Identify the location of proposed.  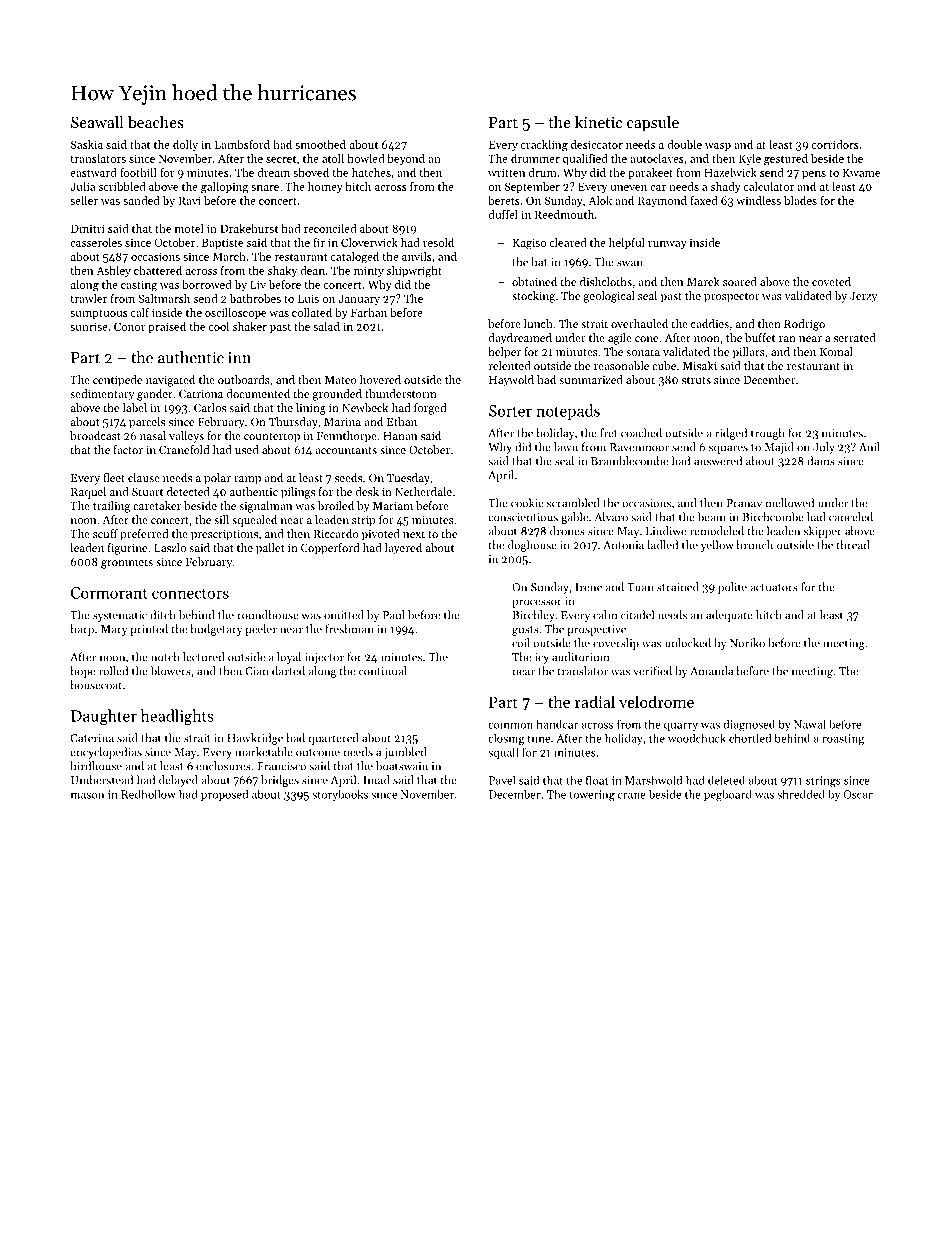
(224, 795).
